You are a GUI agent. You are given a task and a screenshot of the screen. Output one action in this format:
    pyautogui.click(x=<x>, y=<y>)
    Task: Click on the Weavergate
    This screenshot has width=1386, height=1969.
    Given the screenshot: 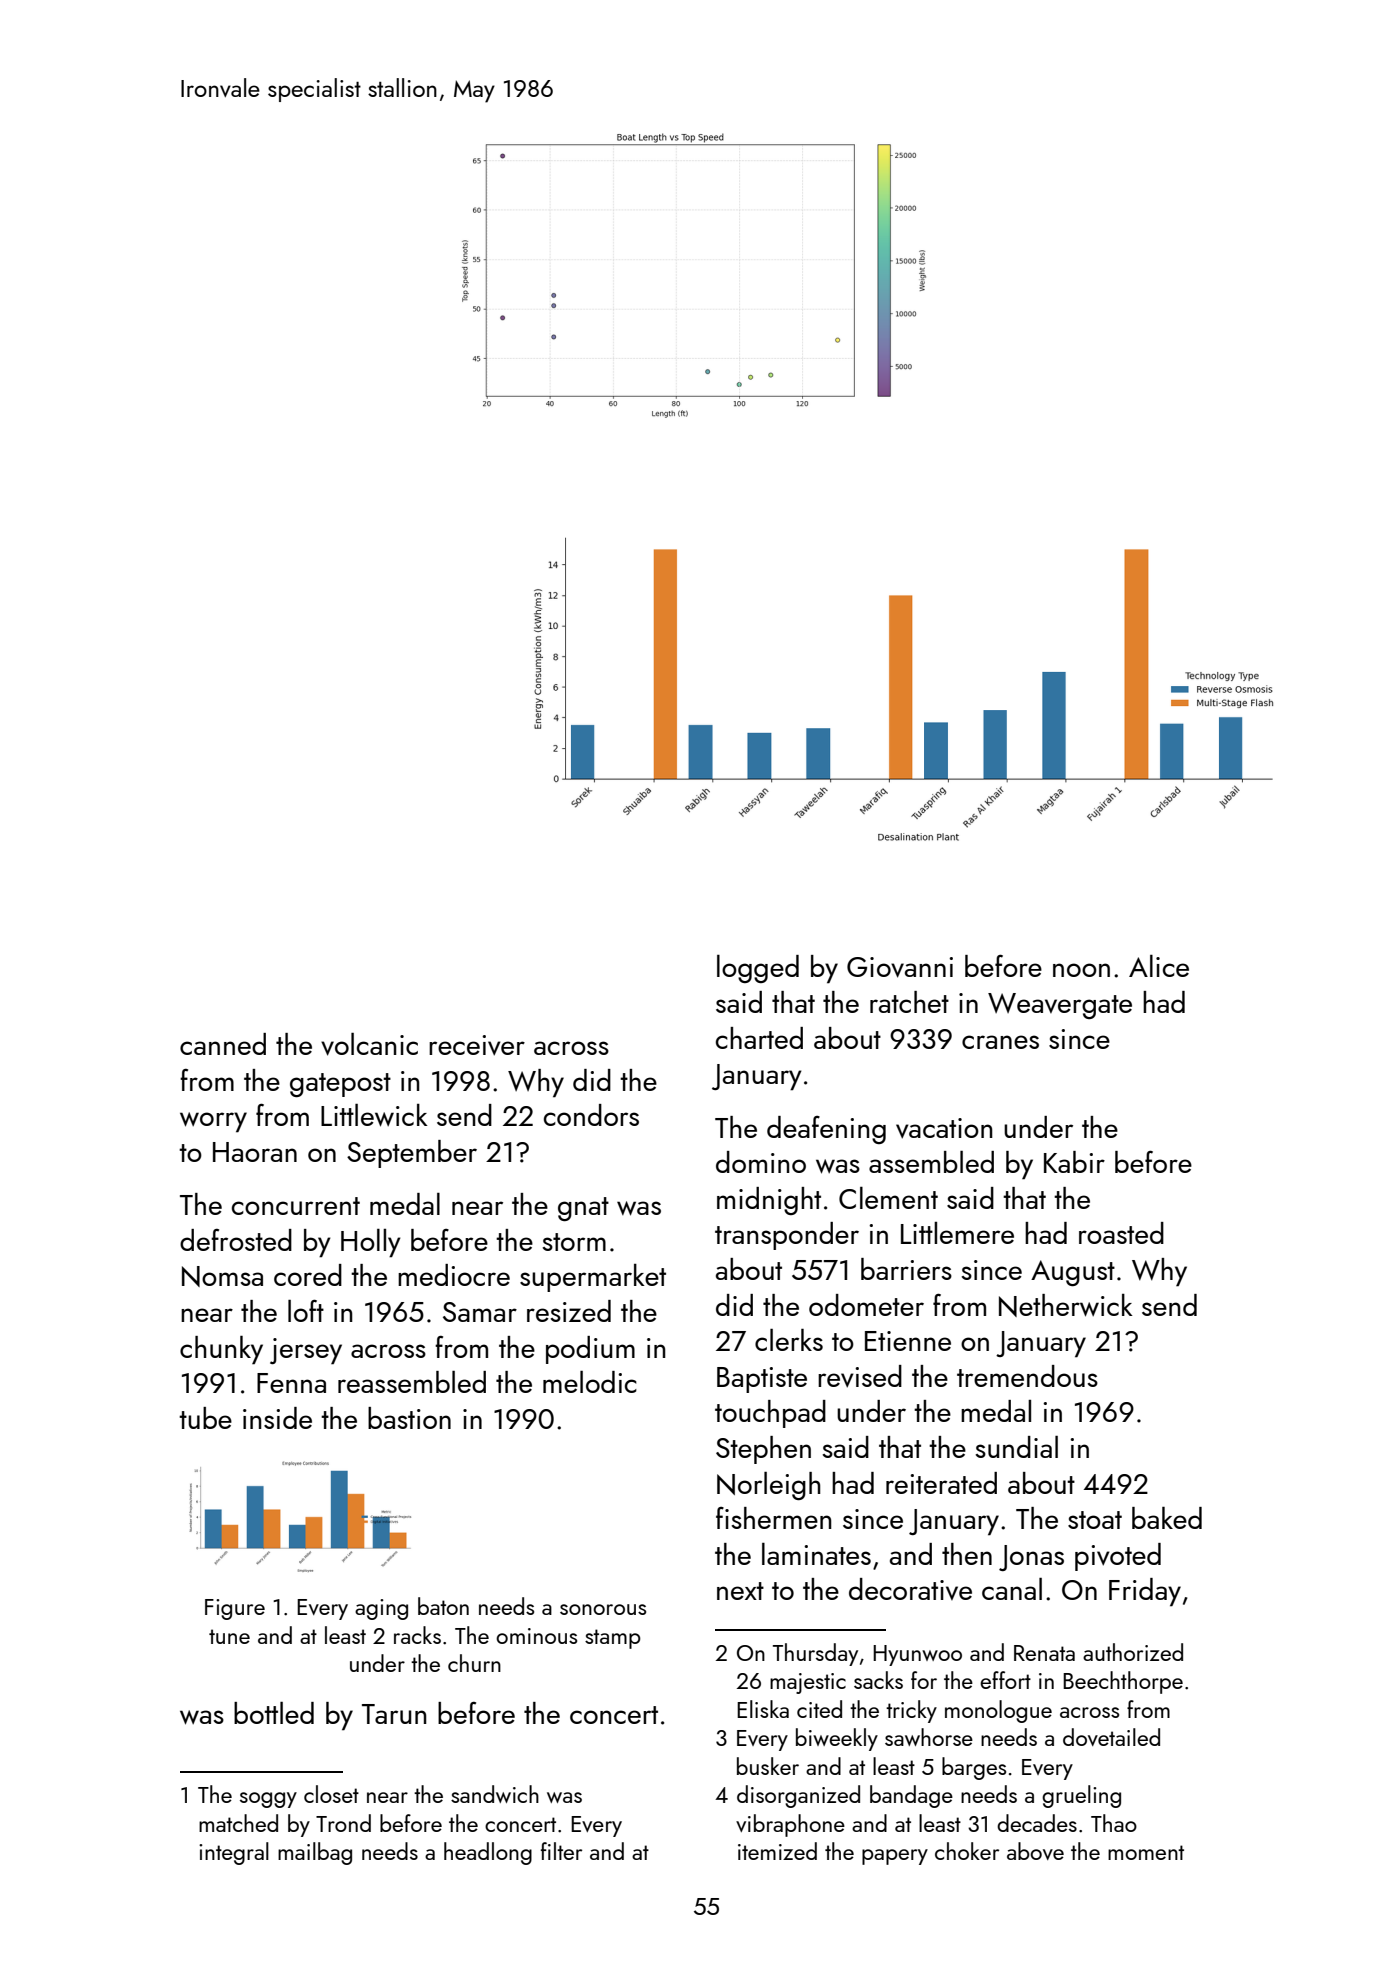 What is the action you would take?
    pyautogui.click(x=1060, y=1006)
